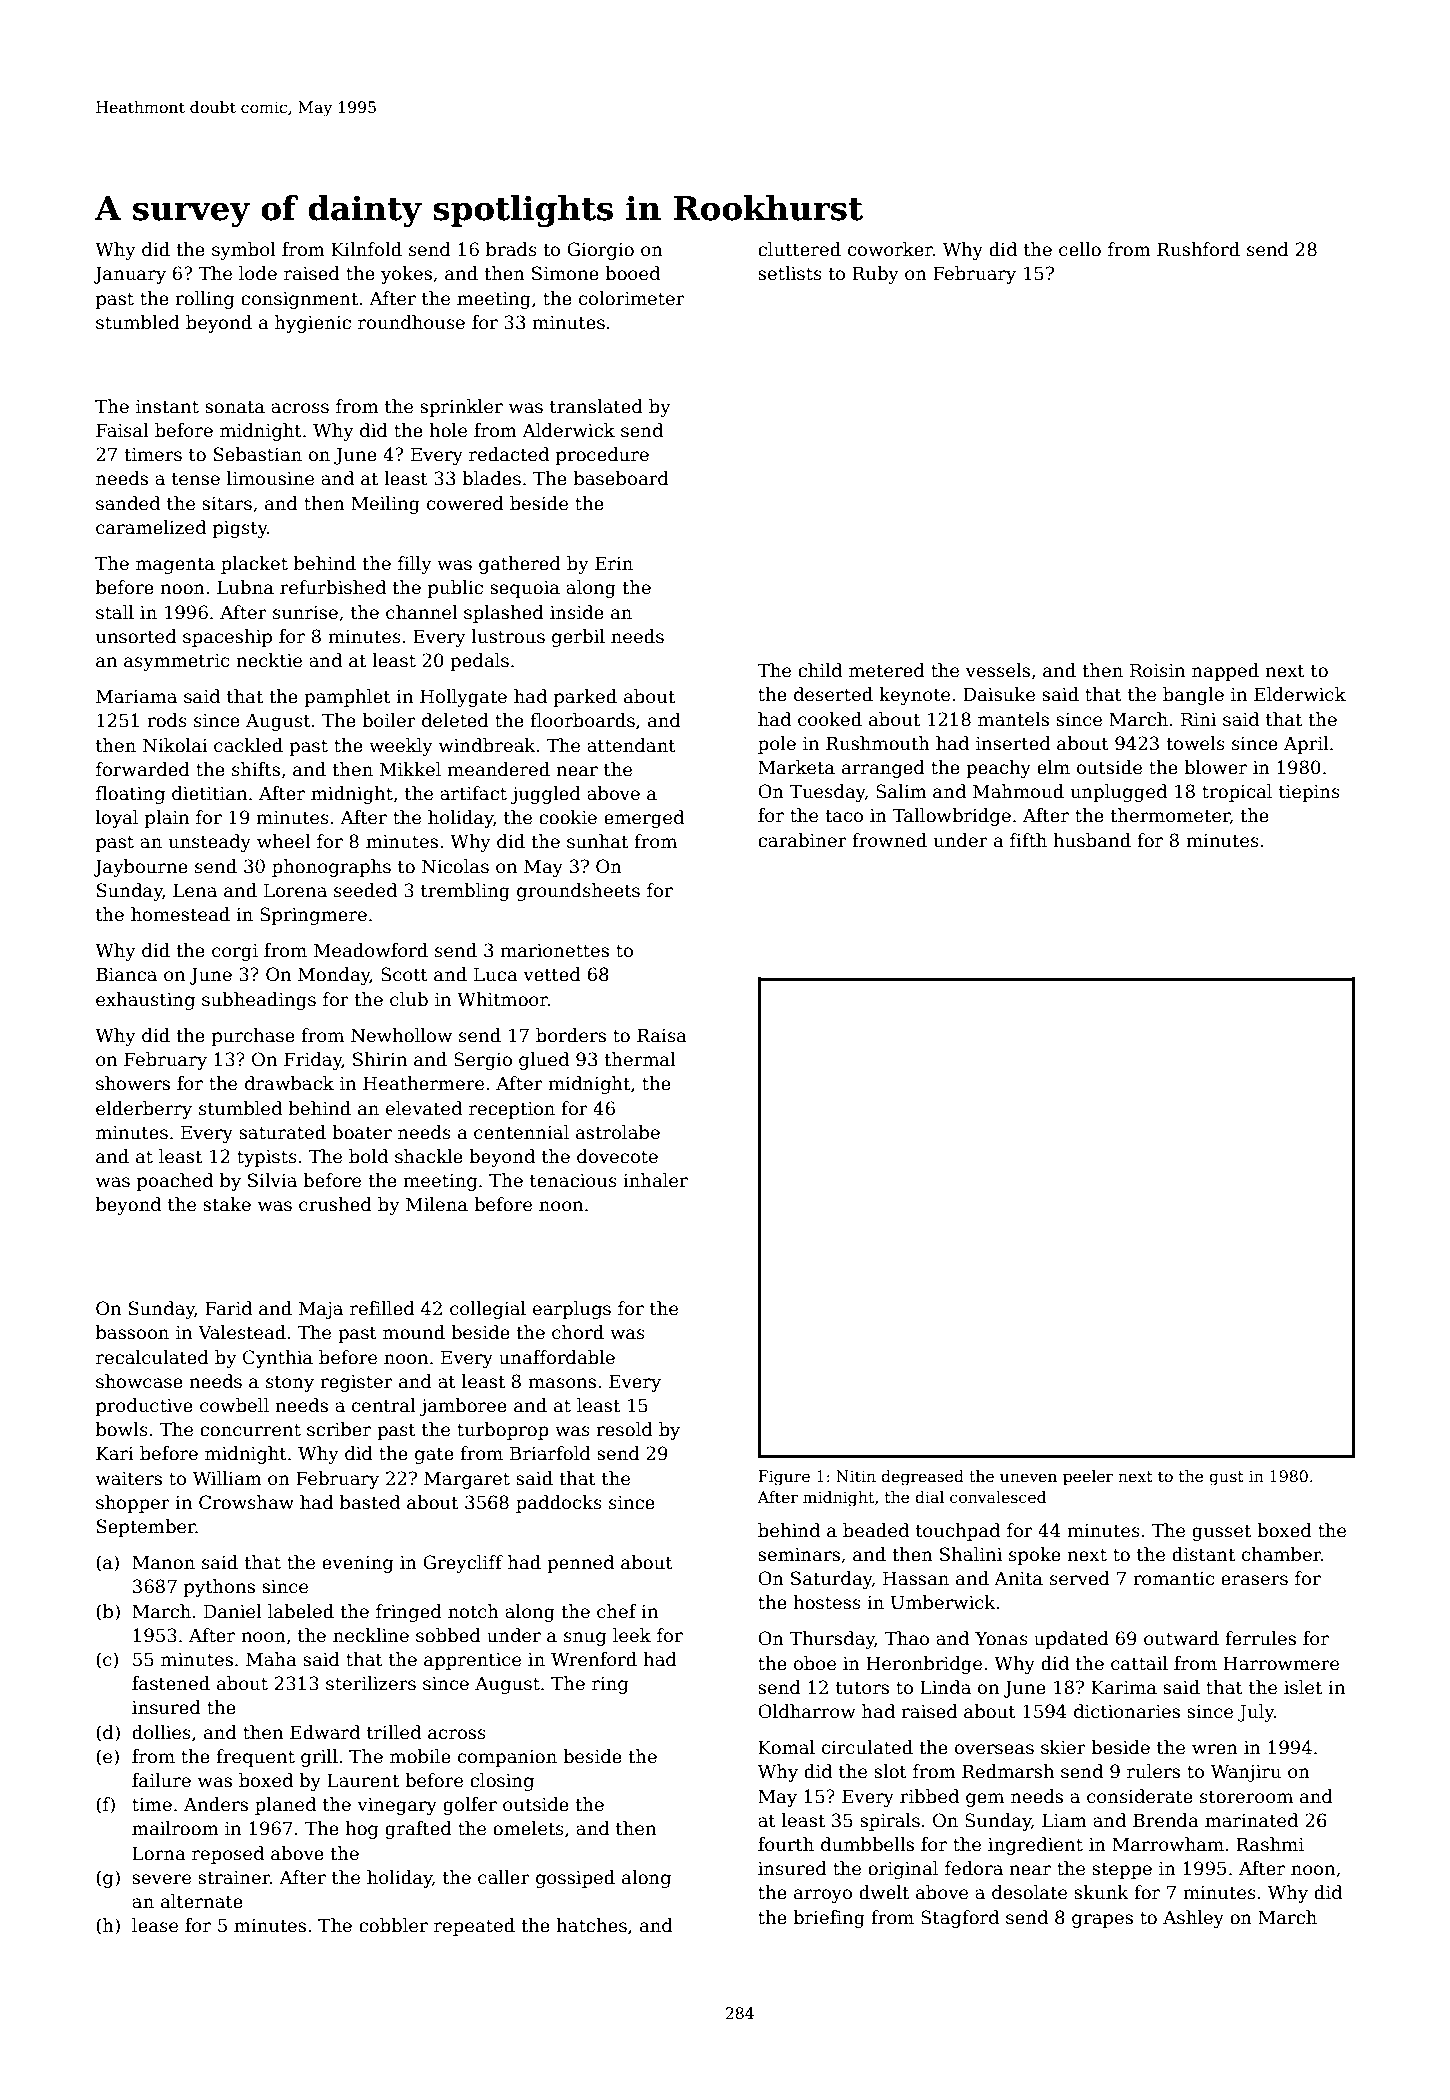 The height and width of the image is (2100, 1450). I want to click on Komal, so click(786, 1747).
